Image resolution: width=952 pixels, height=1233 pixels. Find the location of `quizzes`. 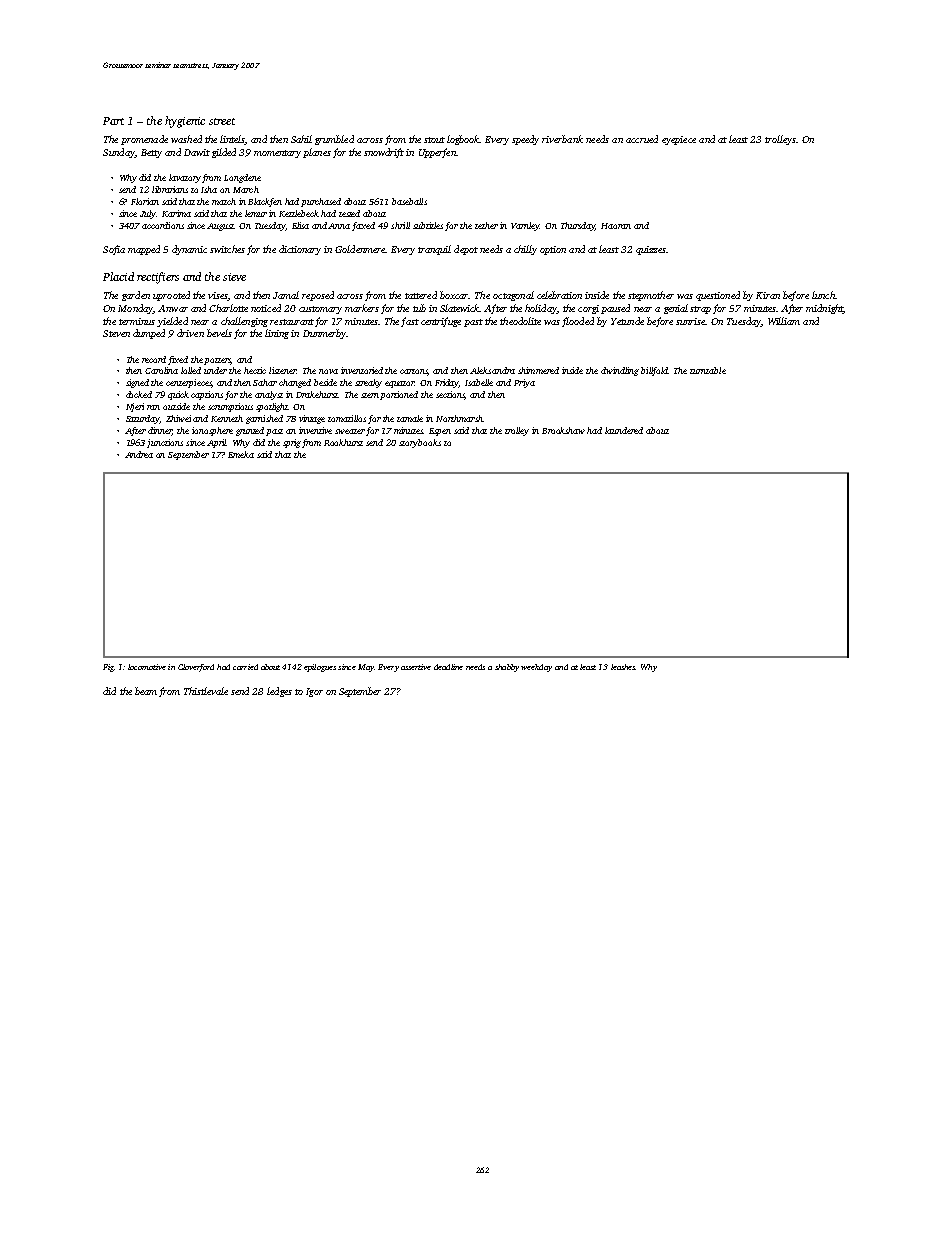

quizzes is located at coordinates (651, 250).
